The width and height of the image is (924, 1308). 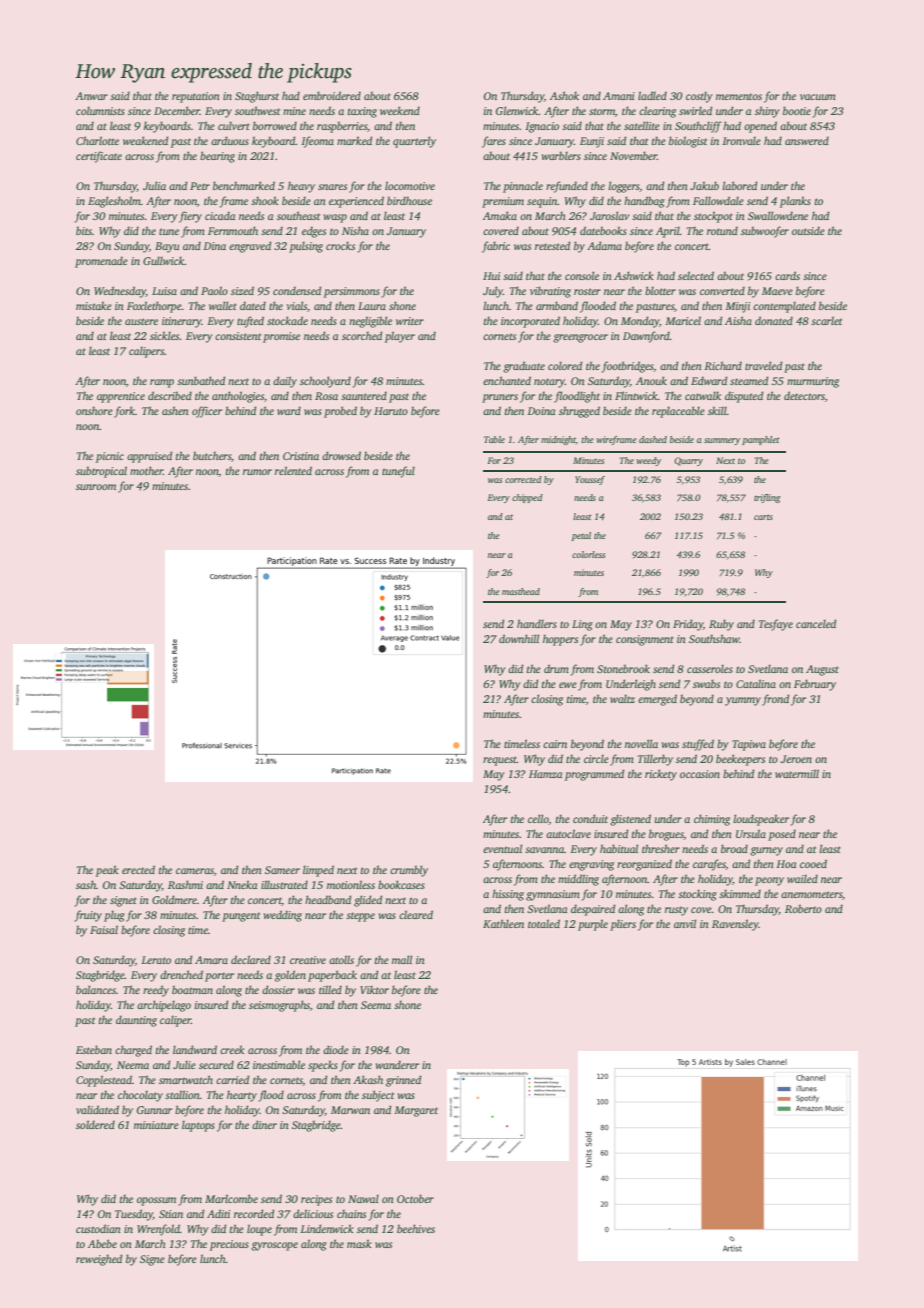 I want to click on yummy, so click(x=743, y=701).
